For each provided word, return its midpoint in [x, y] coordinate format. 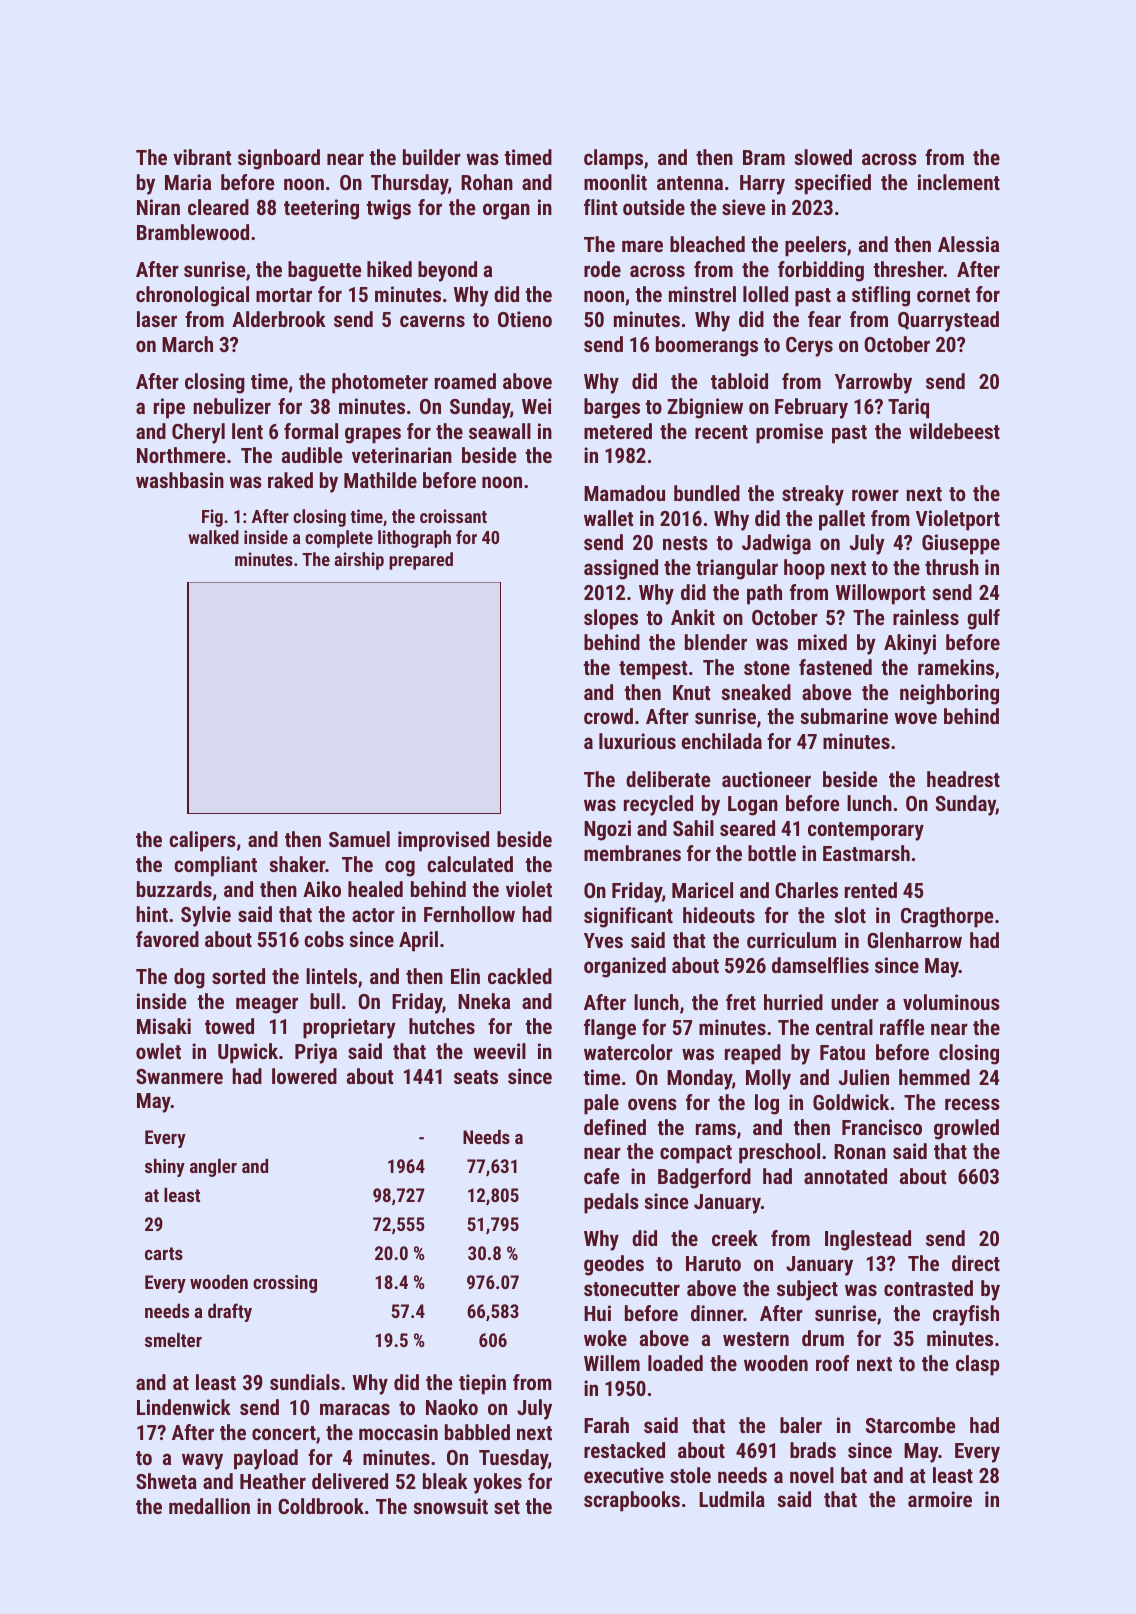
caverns [432, 321]
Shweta [166, 1481]
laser [157, 319]
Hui [597, 1313]
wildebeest [954, 431]
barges [612, 408]
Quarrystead [948, 321]
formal [311, 431]
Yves [603, 940]
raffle [902, 1027]
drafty [230, 1312]
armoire [940, 1499]
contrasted [928, 1288]
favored [167, 939]
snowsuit [451, 1506]
